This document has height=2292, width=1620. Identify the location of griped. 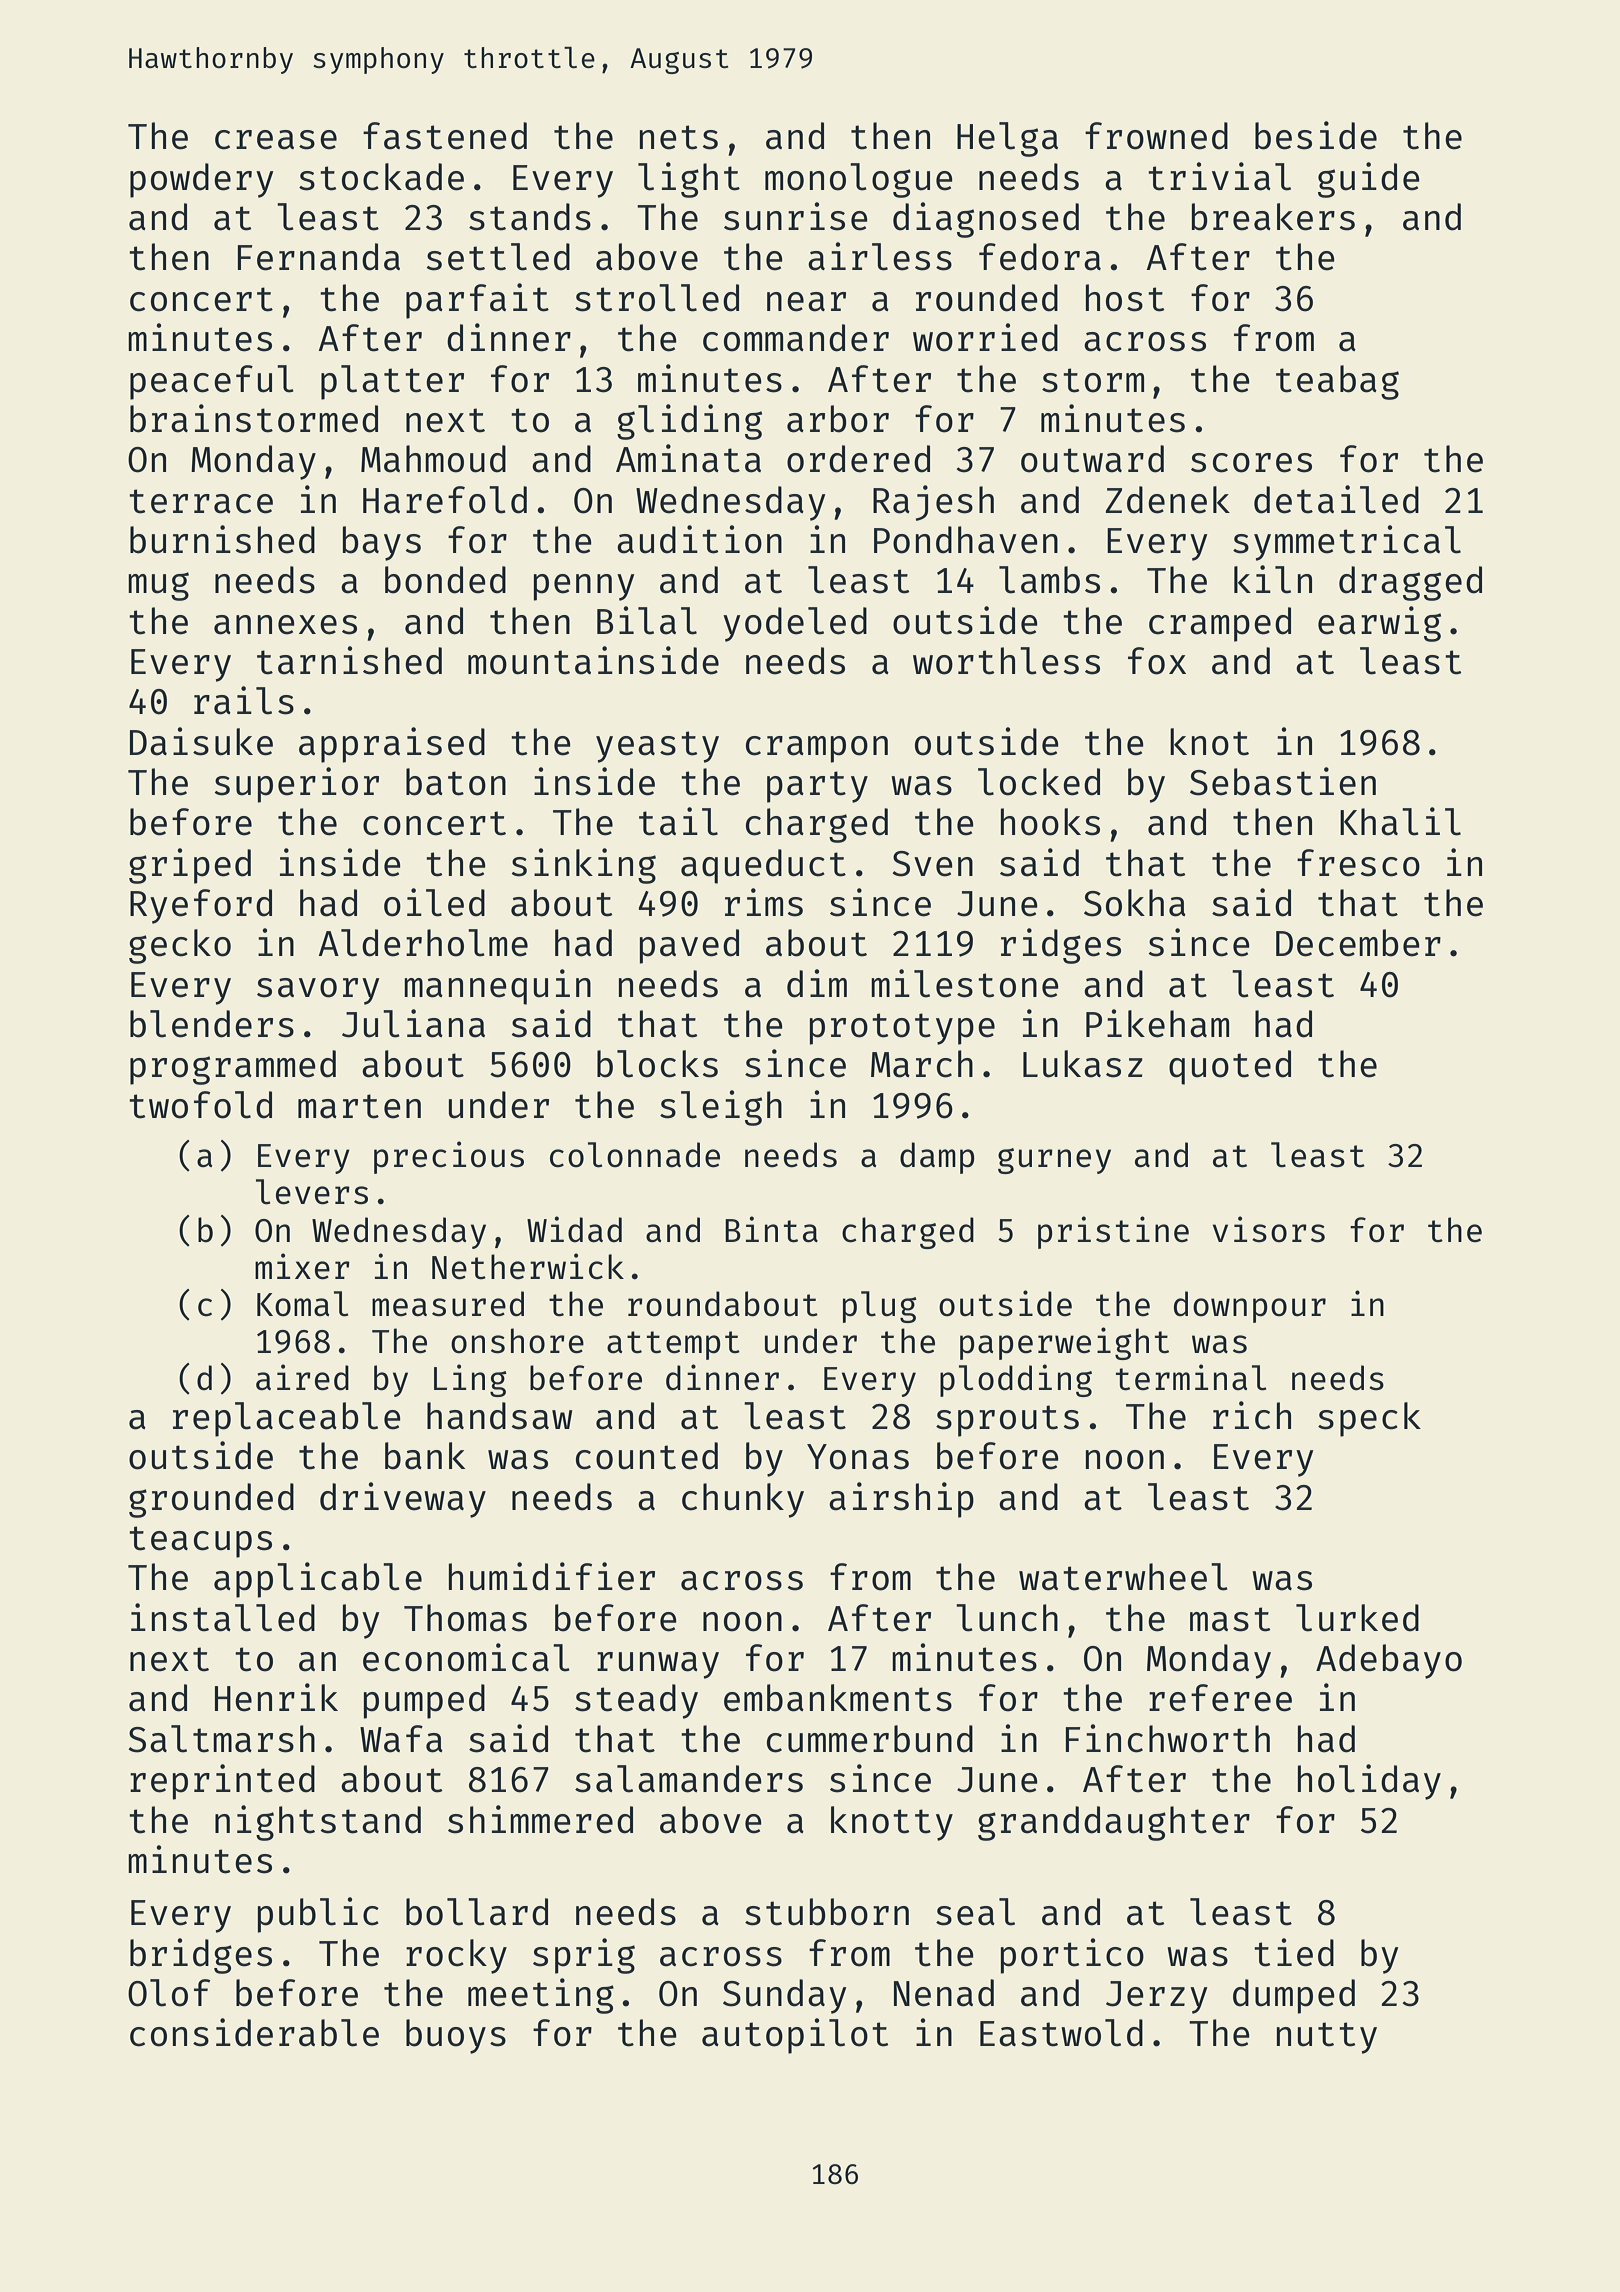
(190, 866).
